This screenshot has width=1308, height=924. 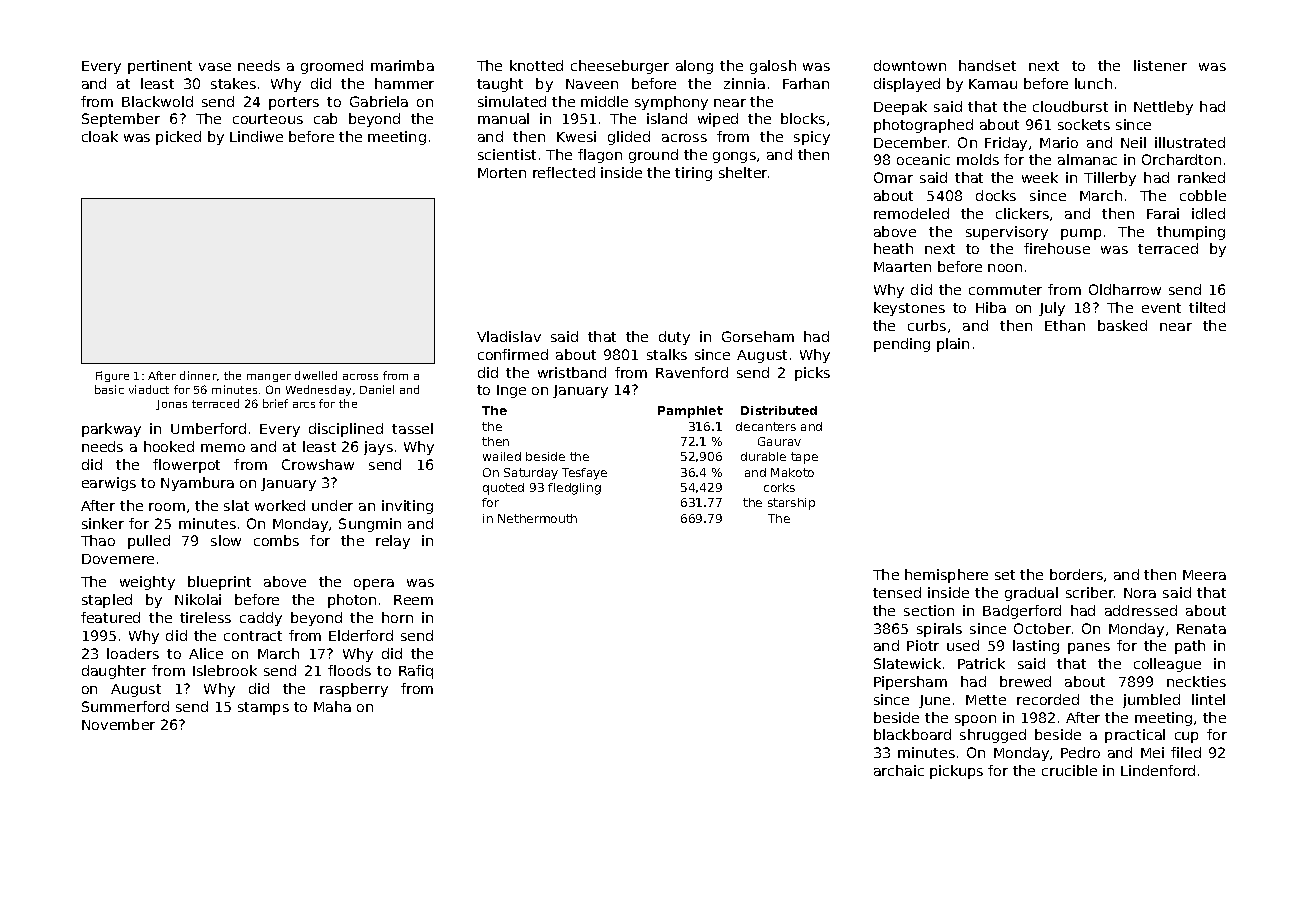 What do you see at coordinates (899, 770) in the screenshot?
I see `archaic` at bounding box center [899, 770].
